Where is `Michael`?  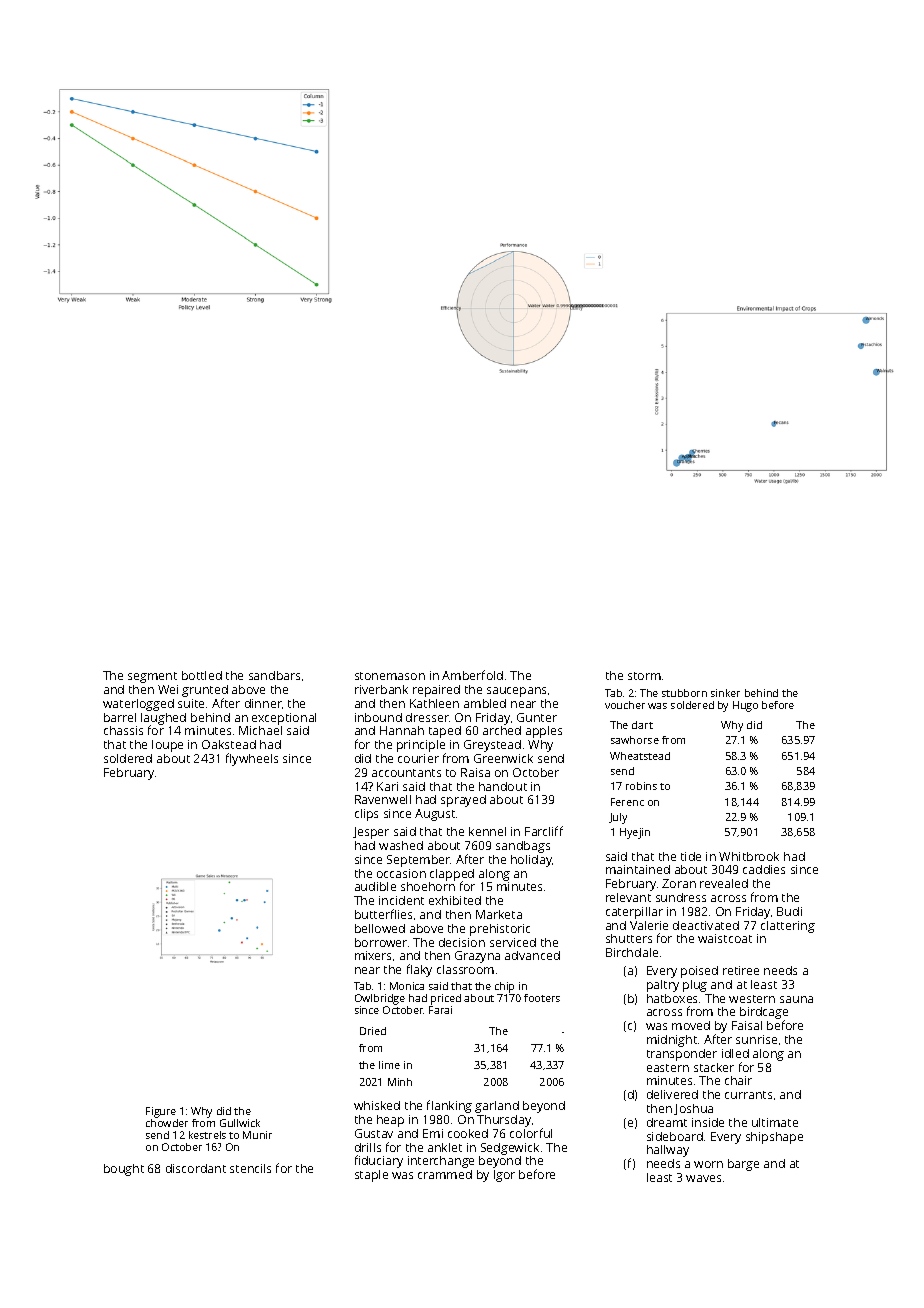
Michael is located at coordinates (260, 730).
